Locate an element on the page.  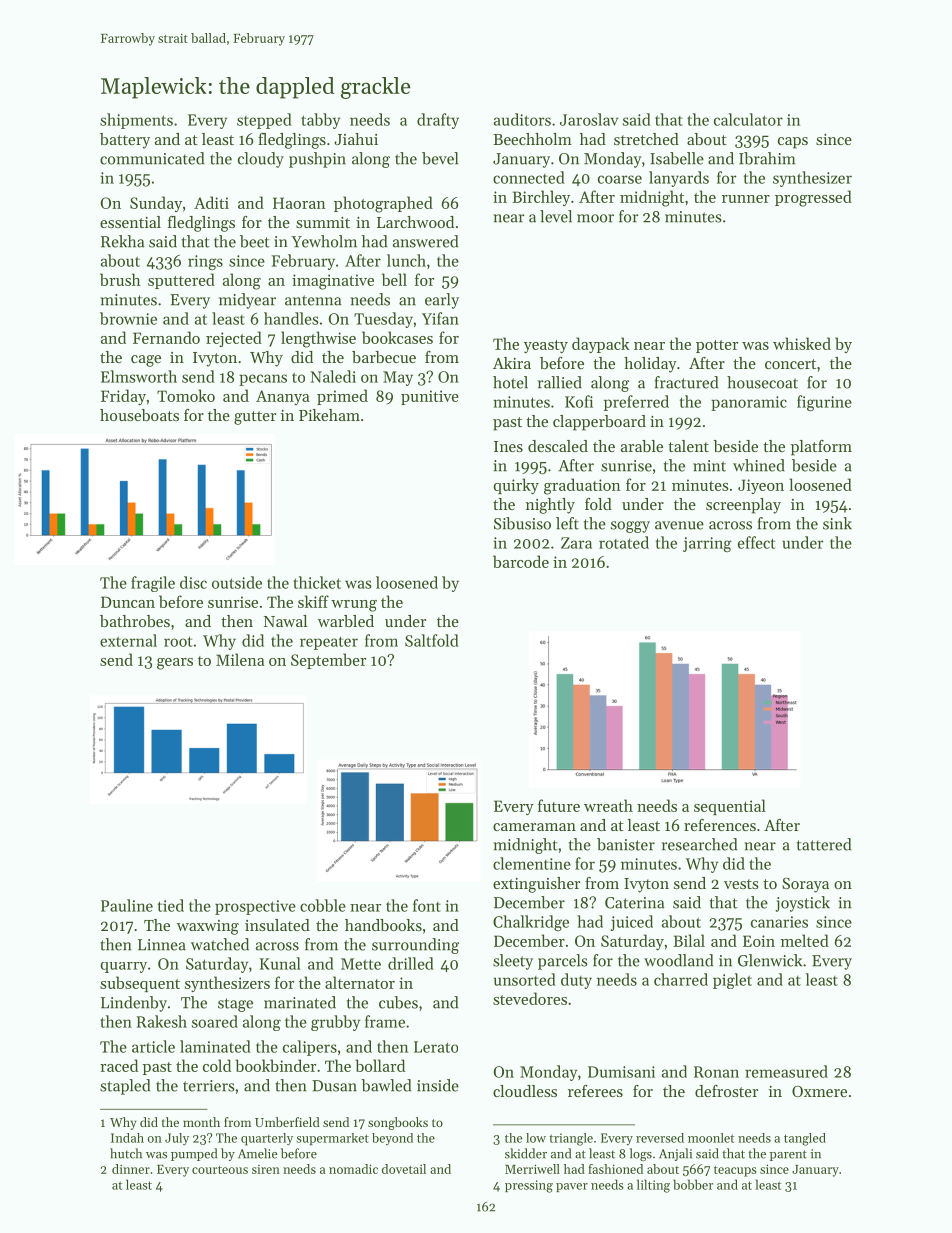
tabby is located at coordinates (320, 121).
